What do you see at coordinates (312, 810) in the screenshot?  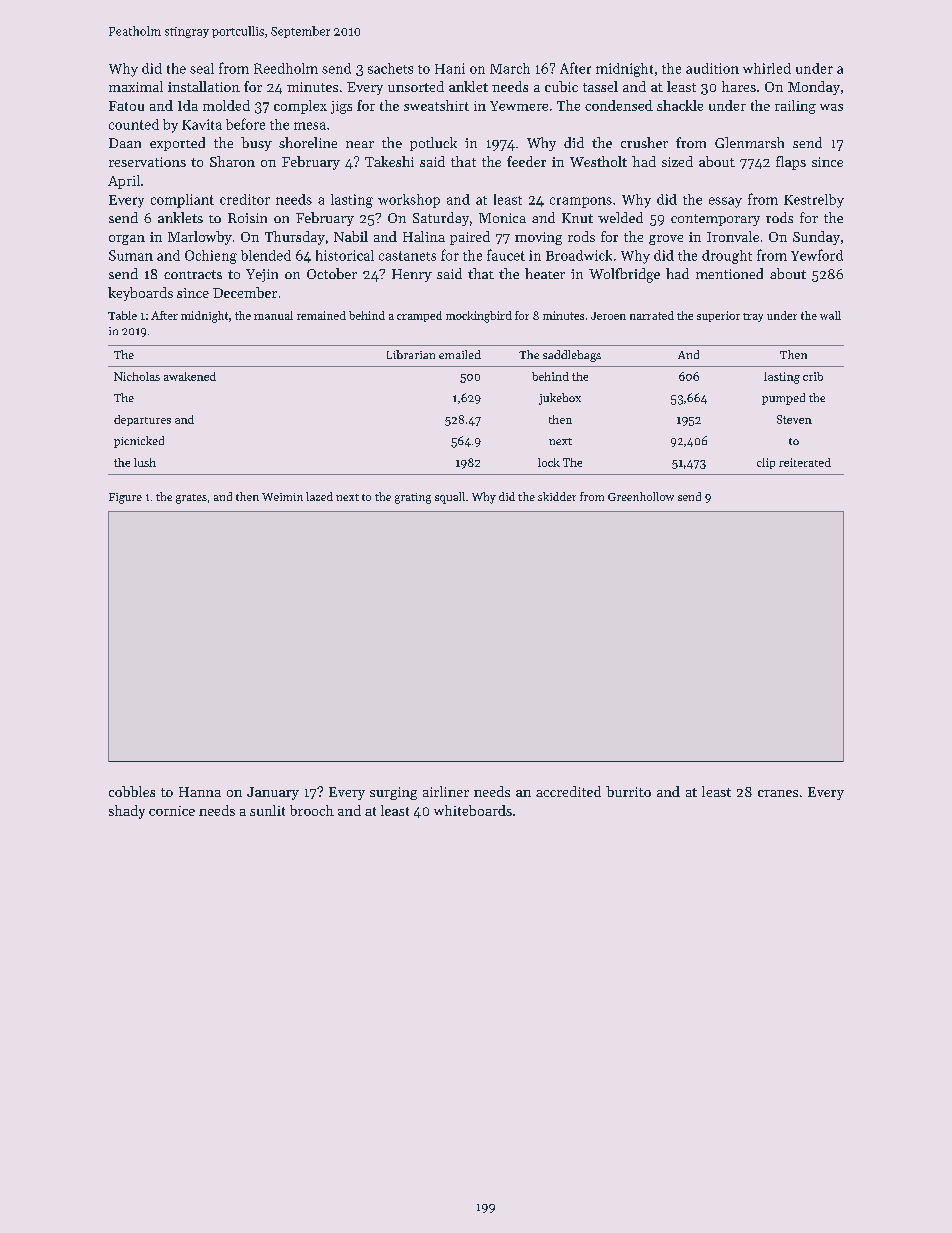 I see `brooch` at bounding box center [312, 810].
